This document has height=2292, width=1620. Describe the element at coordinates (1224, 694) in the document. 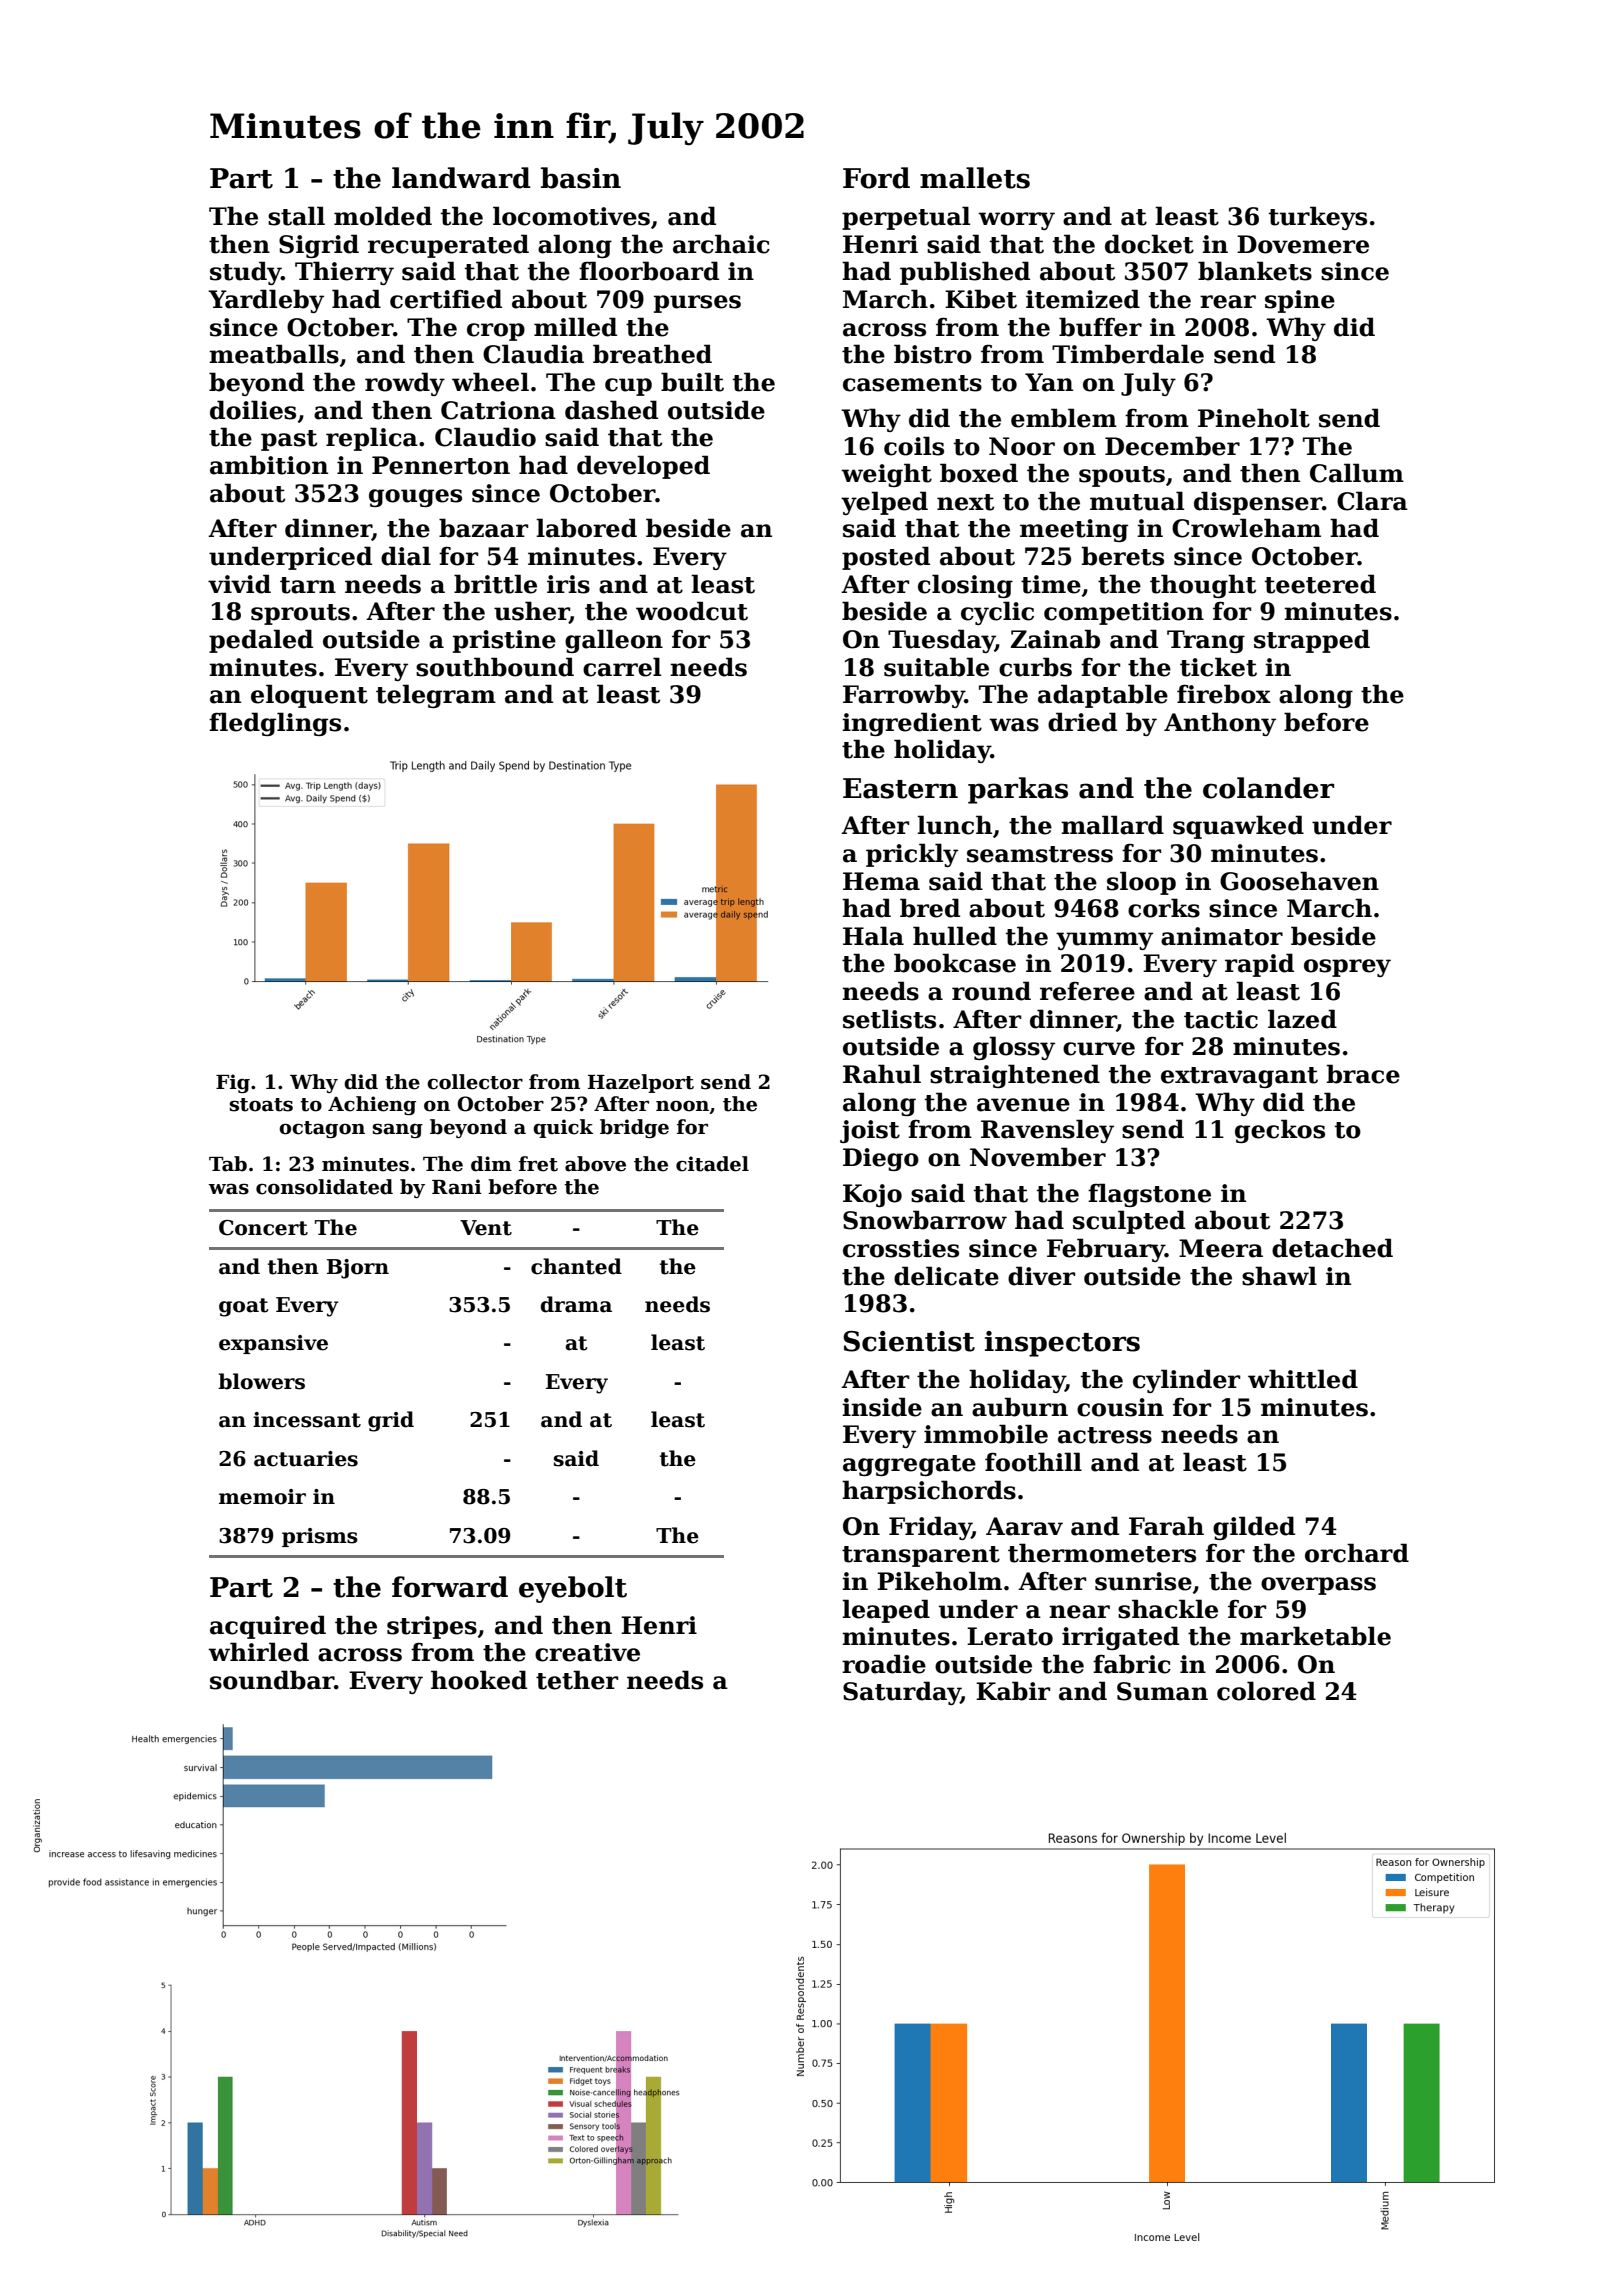

I see `firebox` at that location.
